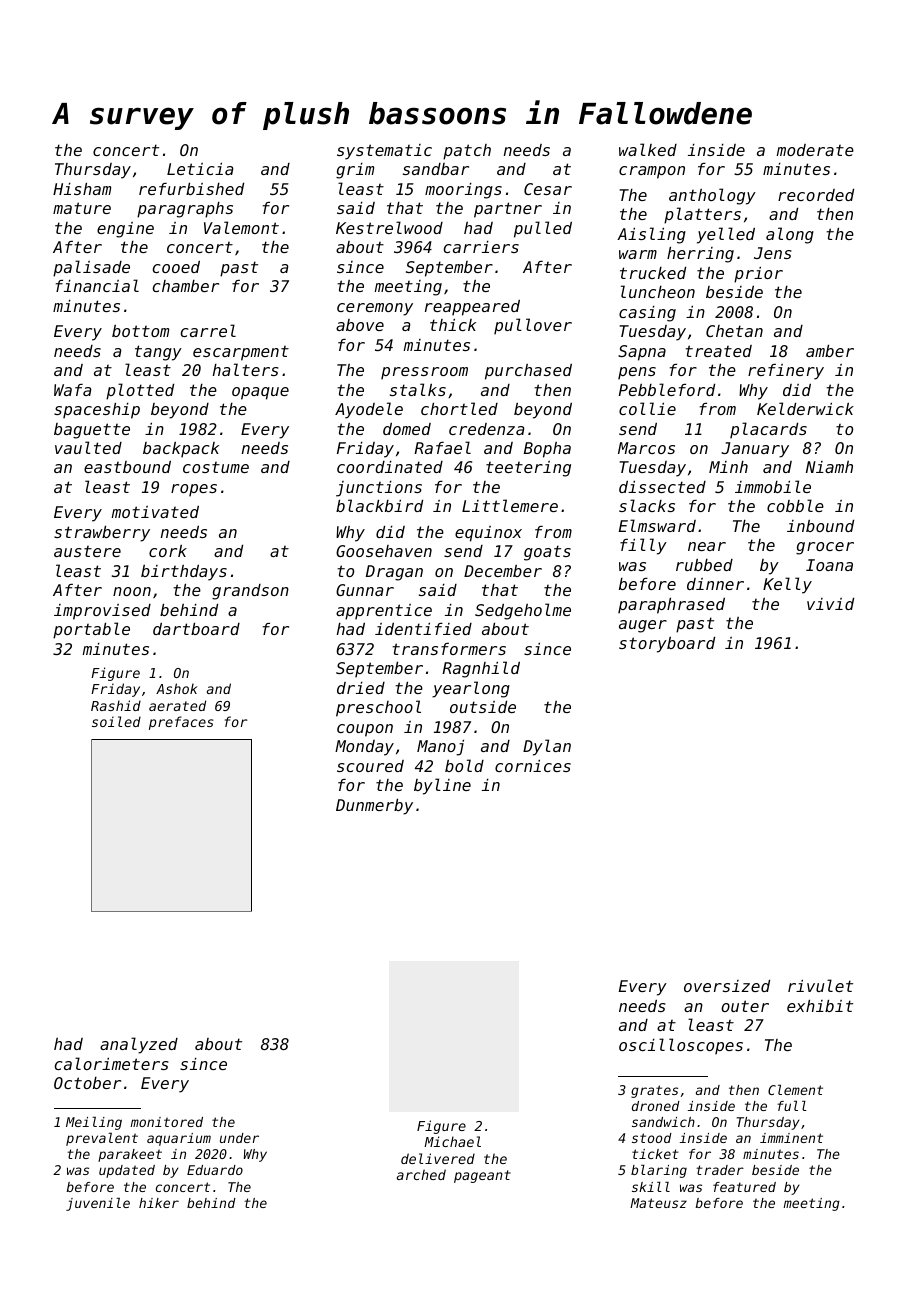 Image resolution: width=908 pixels, height=1316 pixels. Describe the element at coordinates (384, 612) in the screenshot. I see `apprentice` at that location.
